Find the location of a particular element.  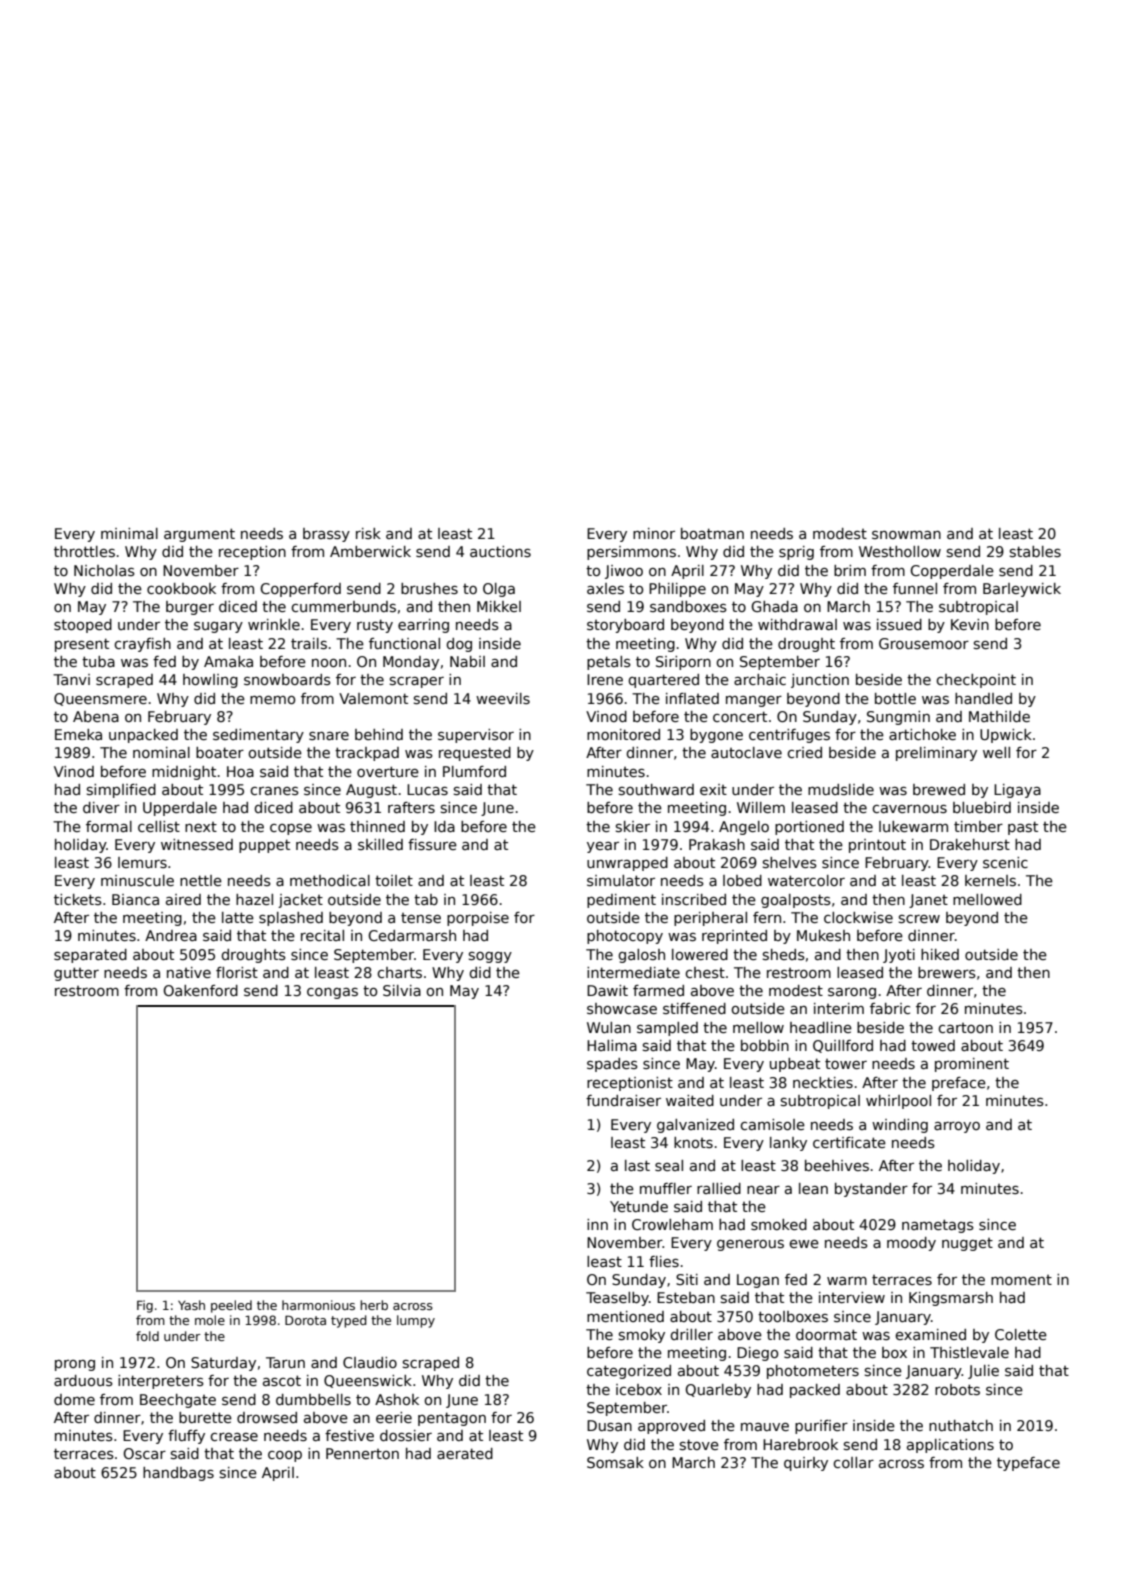

spades is located at coordinates (612, 1065).
